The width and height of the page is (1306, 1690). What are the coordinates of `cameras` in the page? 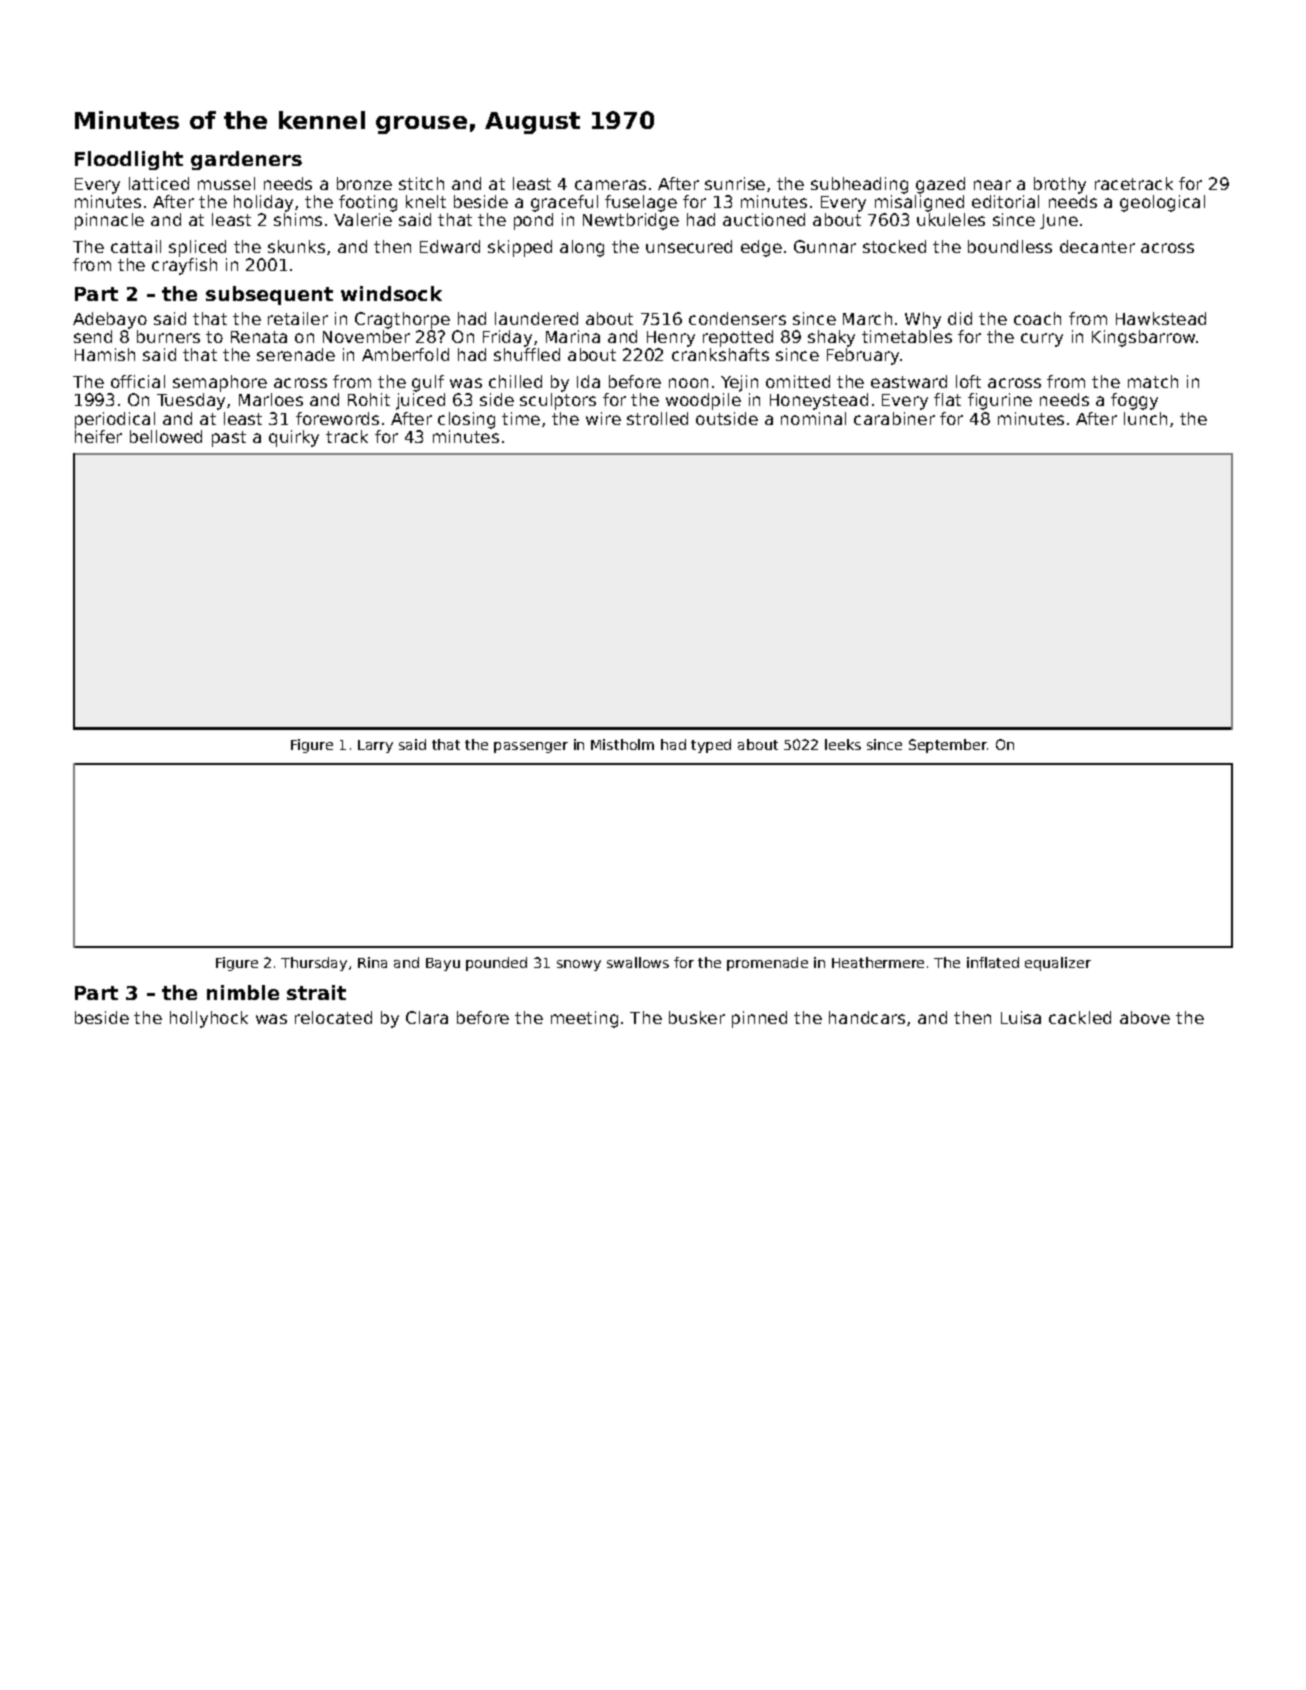 It's located at (610, 185).
